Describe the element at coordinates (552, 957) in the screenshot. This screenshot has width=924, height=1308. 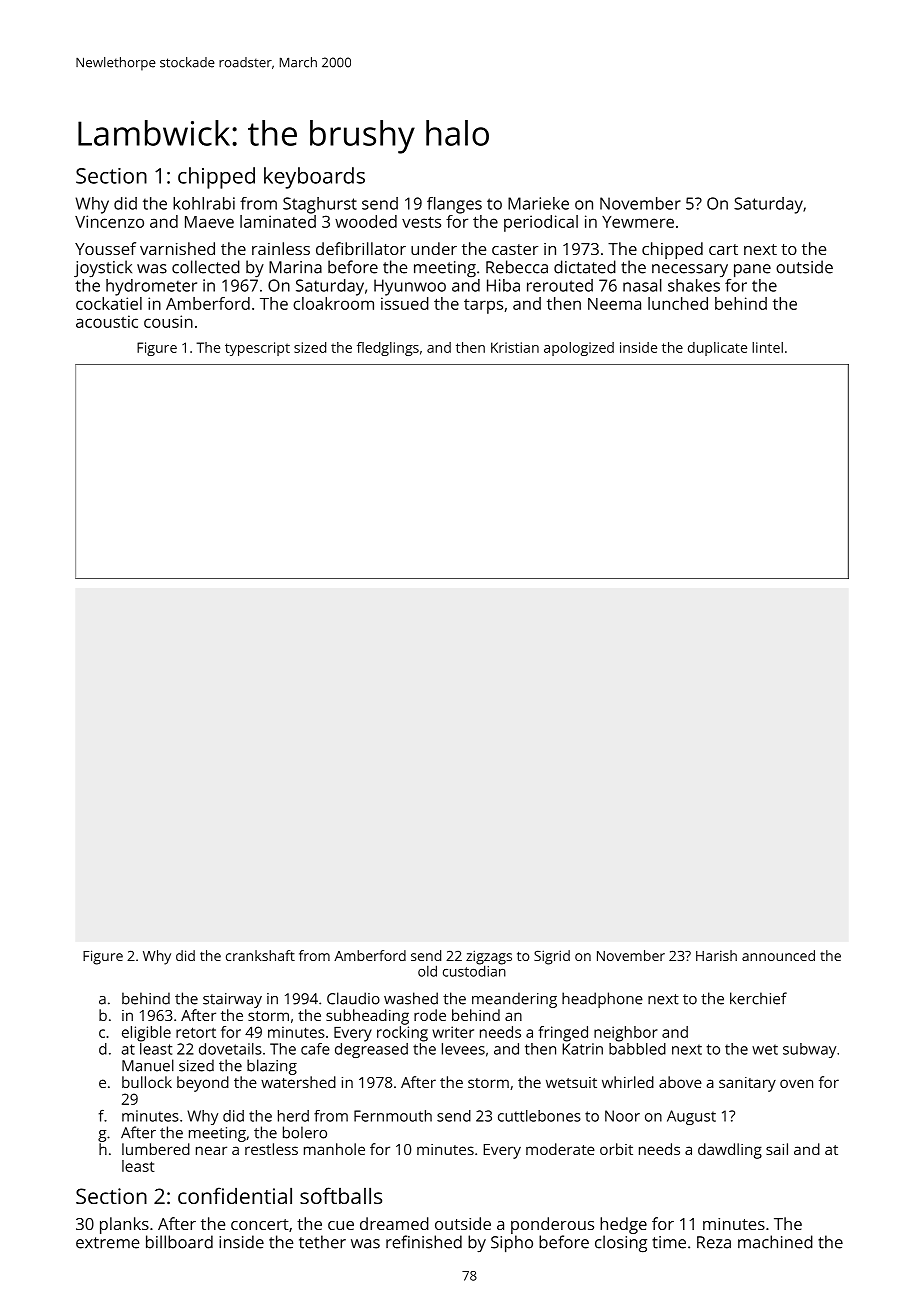
I see `Sigrid` at that location.
